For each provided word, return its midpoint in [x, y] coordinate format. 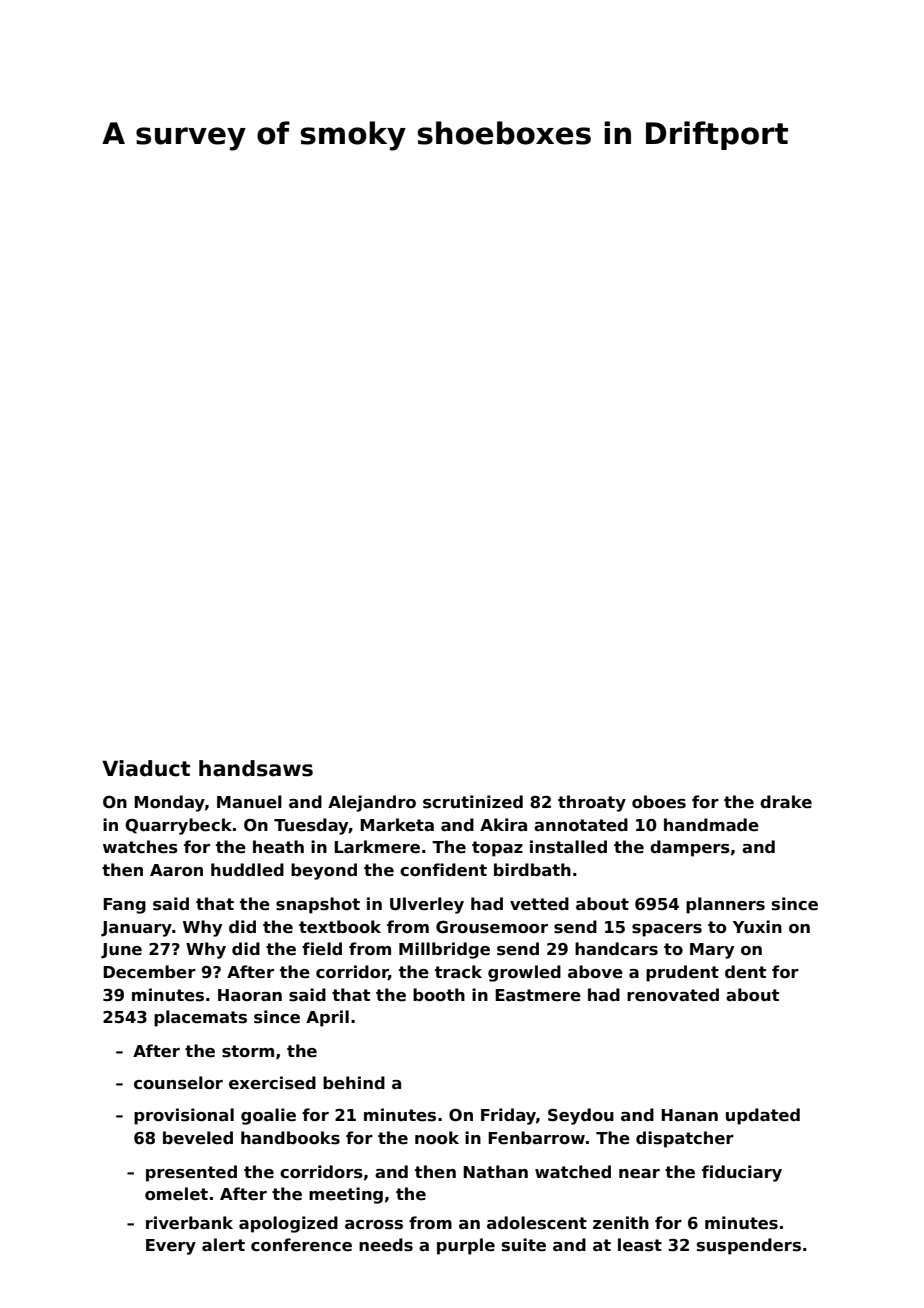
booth [439, 995]
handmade [711, 825]
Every [171, 1247]
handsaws [256, 768]
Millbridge [444, 950]
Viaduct [146, 768]
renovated [673, 995]
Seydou [581, 1116]
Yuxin [757, 926]
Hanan [689, 1115]
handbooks [290, 1138]
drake [786, 802]
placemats [200, 1018]
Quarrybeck [178, 826]
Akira [503, 824]
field [322, 949]
